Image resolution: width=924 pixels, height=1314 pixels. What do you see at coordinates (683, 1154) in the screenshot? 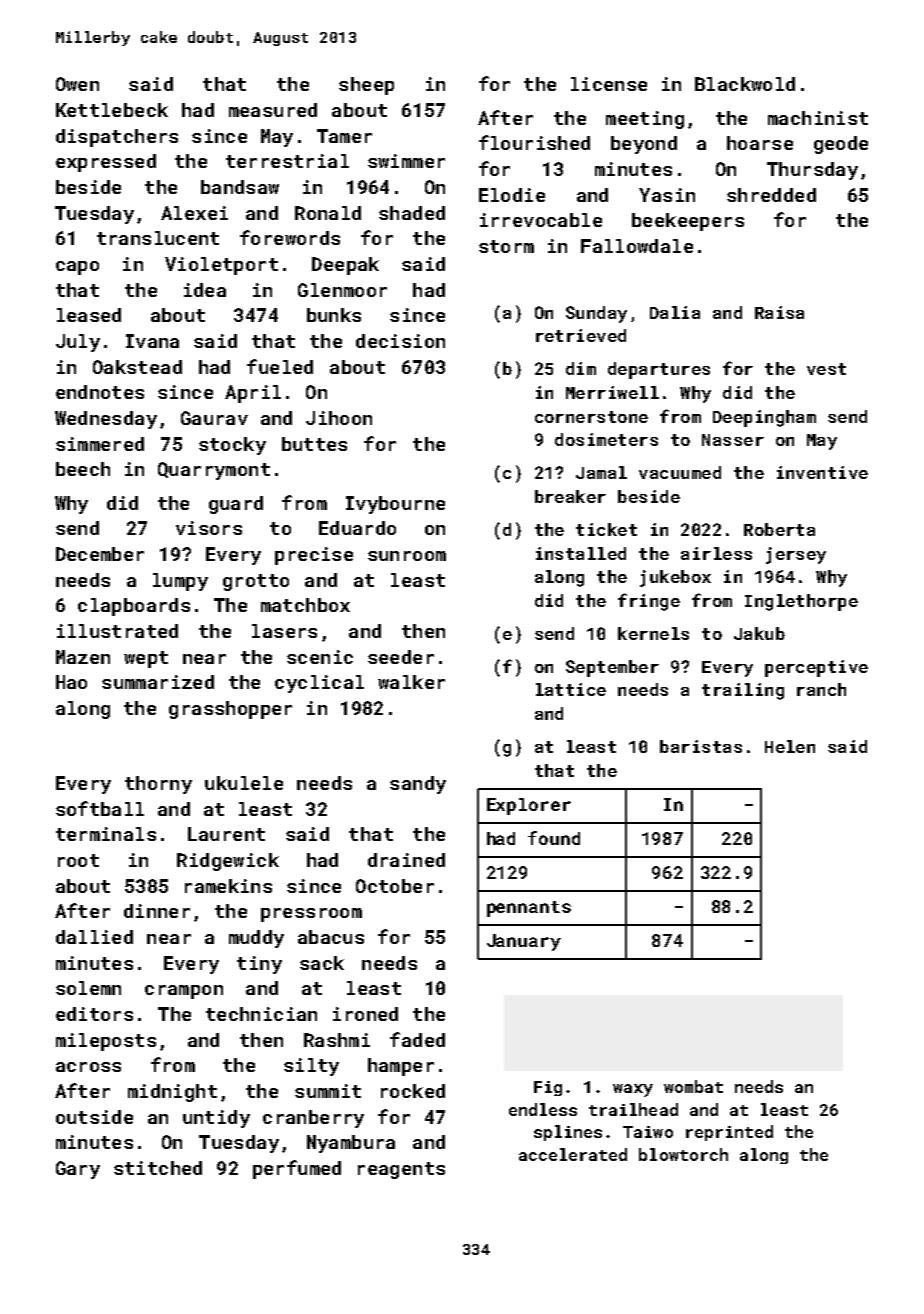
I see `blowtorch` at bounding box center [683, 1154].
